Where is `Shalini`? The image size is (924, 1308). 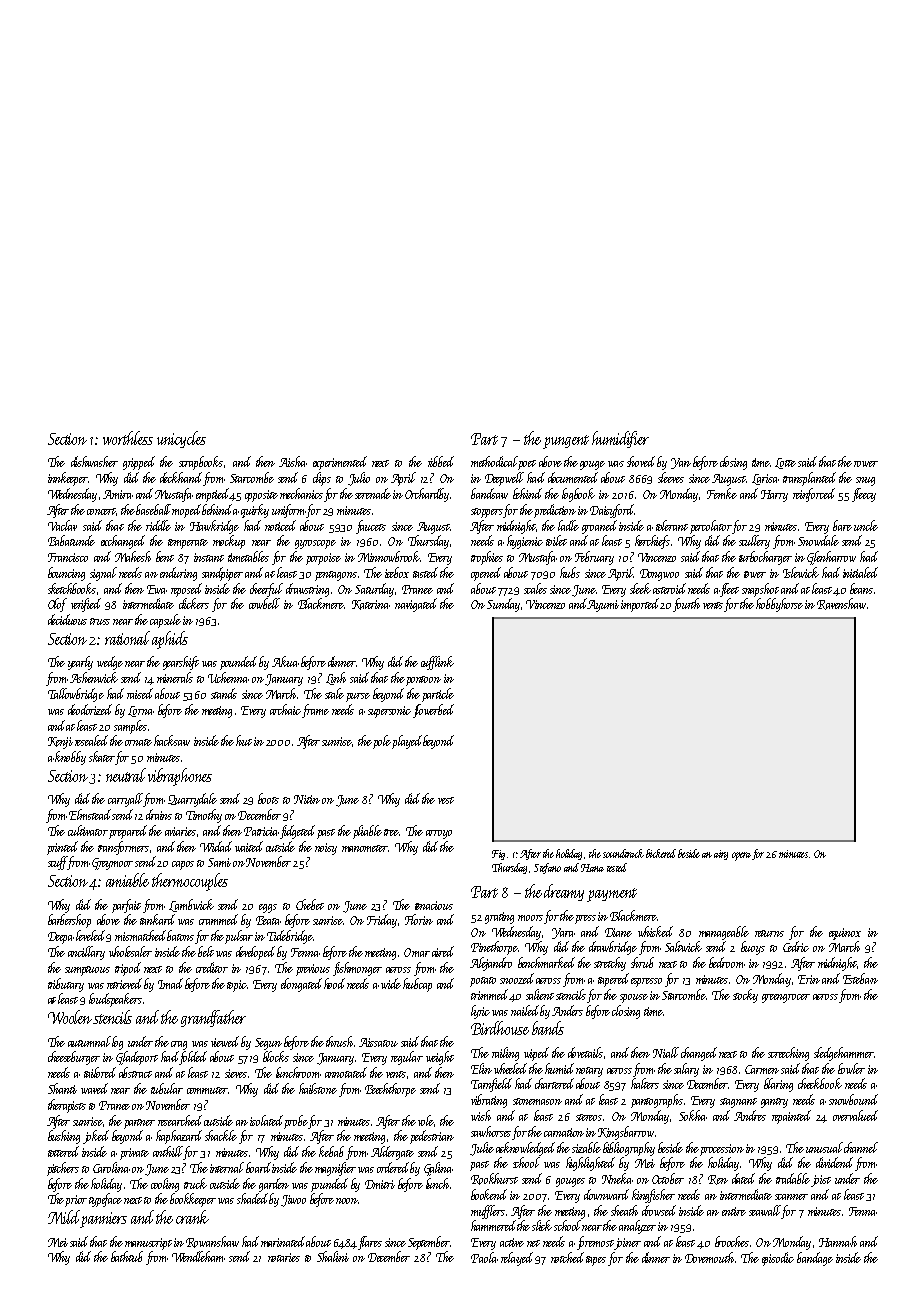 Shalini is located at coordinates (333, 1256).
